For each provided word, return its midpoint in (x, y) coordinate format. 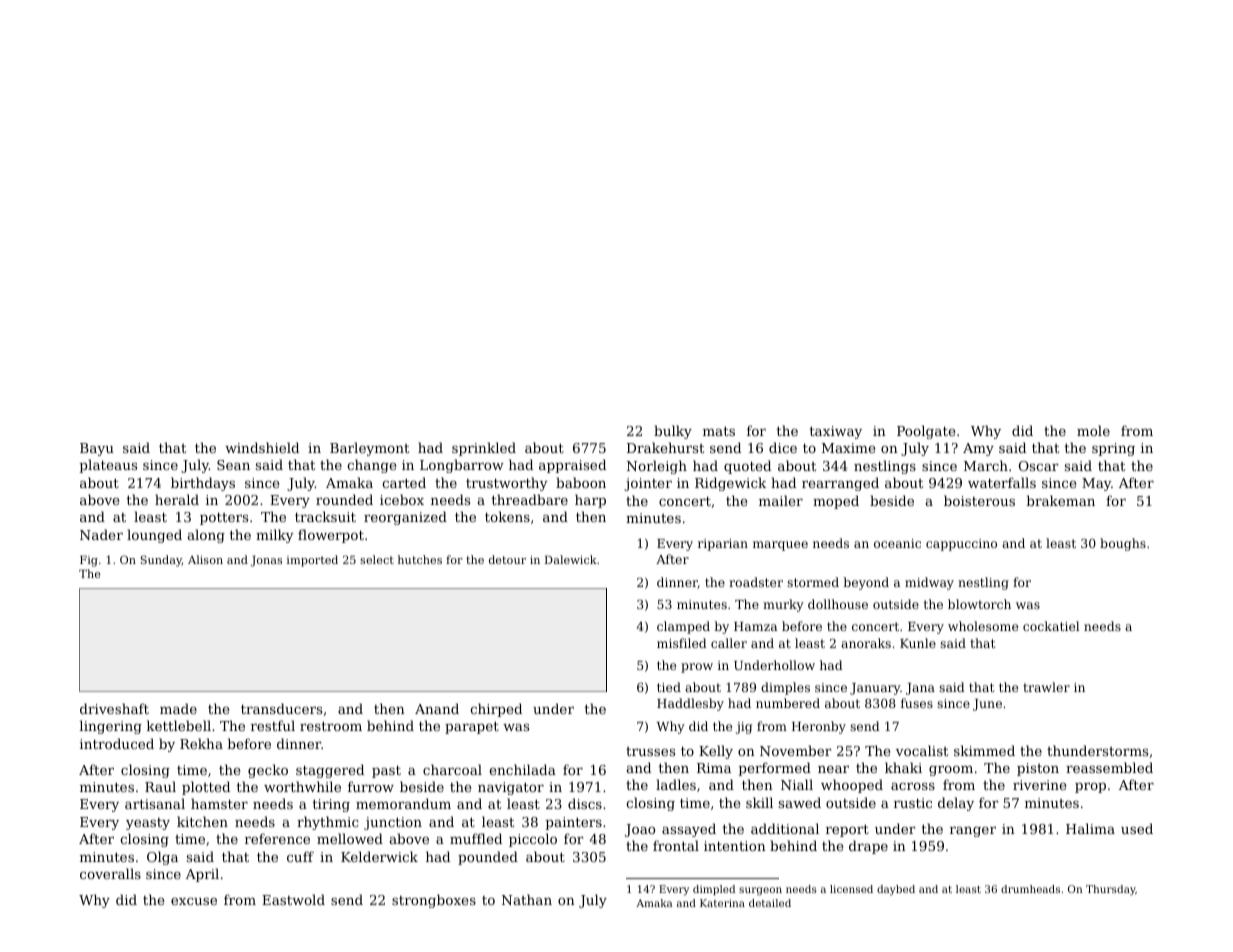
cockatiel (1051, 626)
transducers (281, 708)
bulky (673, 432)
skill (759, 802)
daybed (896, 890)
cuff (300, 856)
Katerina (722, 903)
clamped (683, 627)
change (371, 466)
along (206, 536)
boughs (1123, 544)
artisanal (155, 803)
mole (1093, 430)
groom (951, 771)
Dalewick (571, 559)
